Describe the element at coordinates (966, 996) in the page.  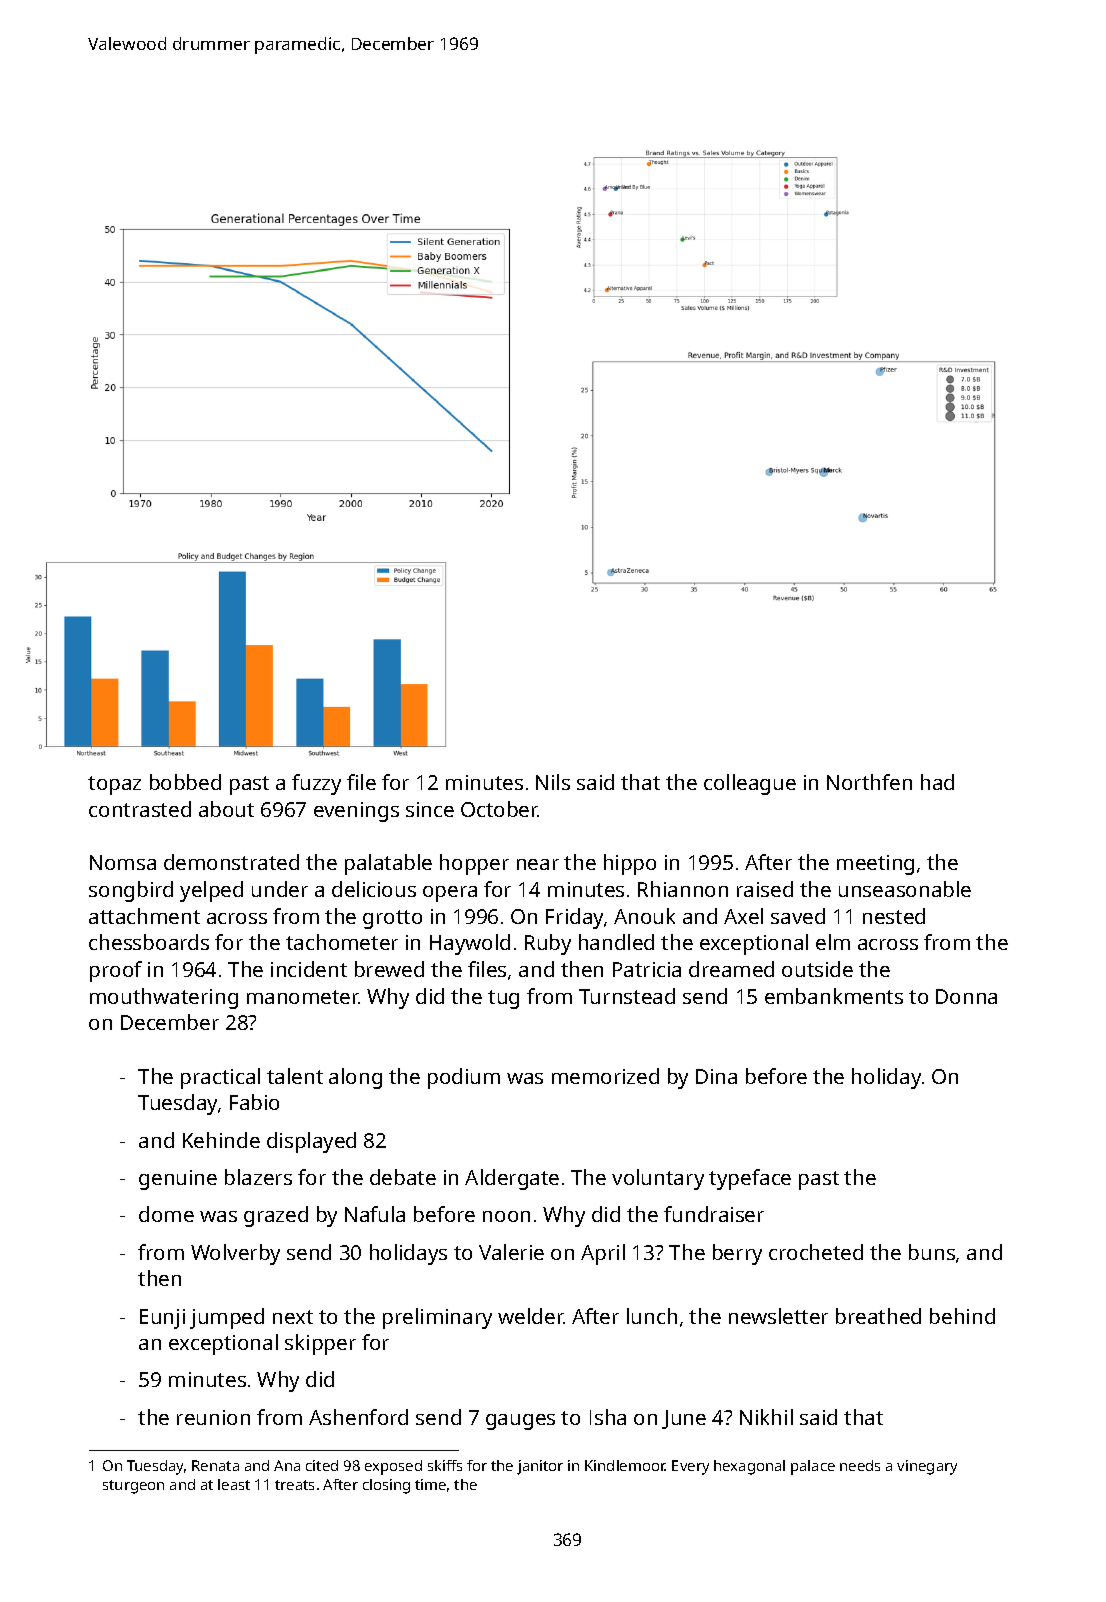
I see `Donna` at that location.
